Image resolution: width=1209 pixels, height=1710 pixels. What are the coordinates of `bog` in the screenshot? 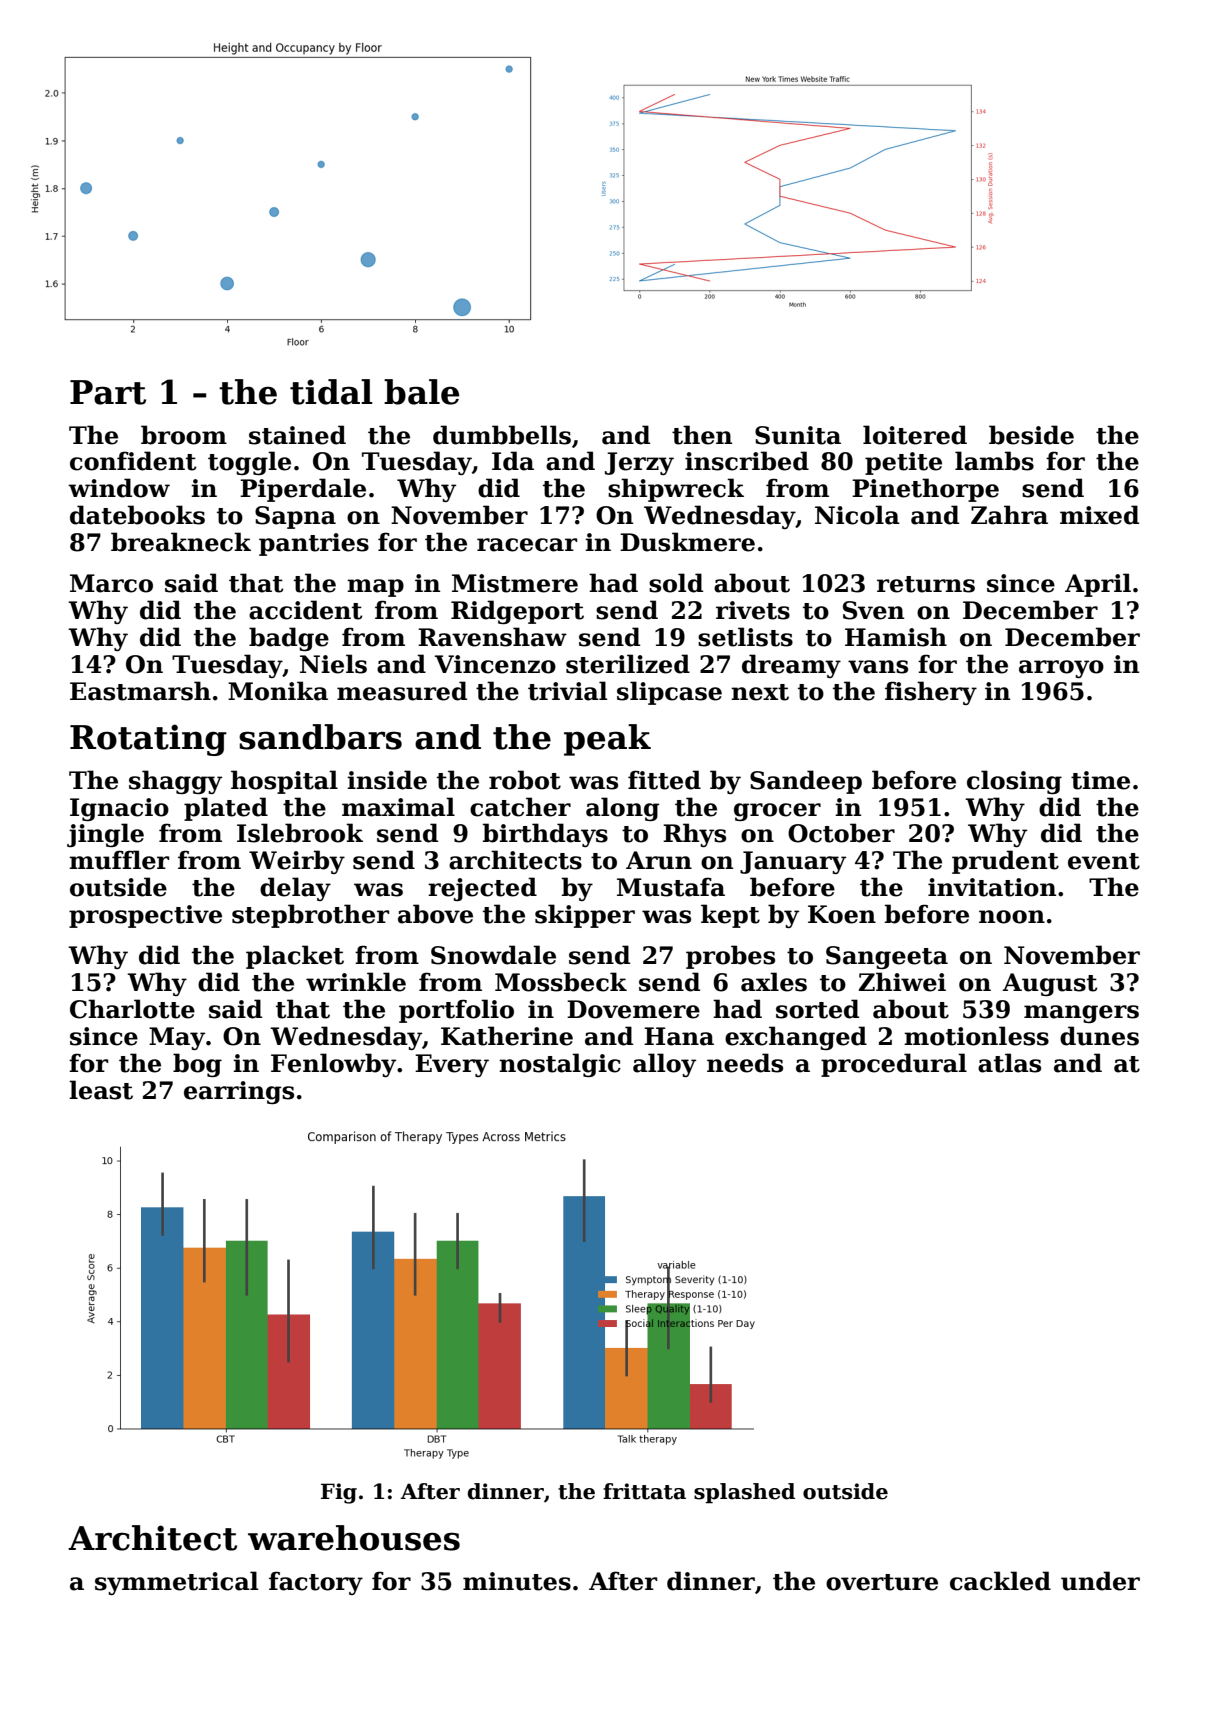 It's located at (197, 1065).
